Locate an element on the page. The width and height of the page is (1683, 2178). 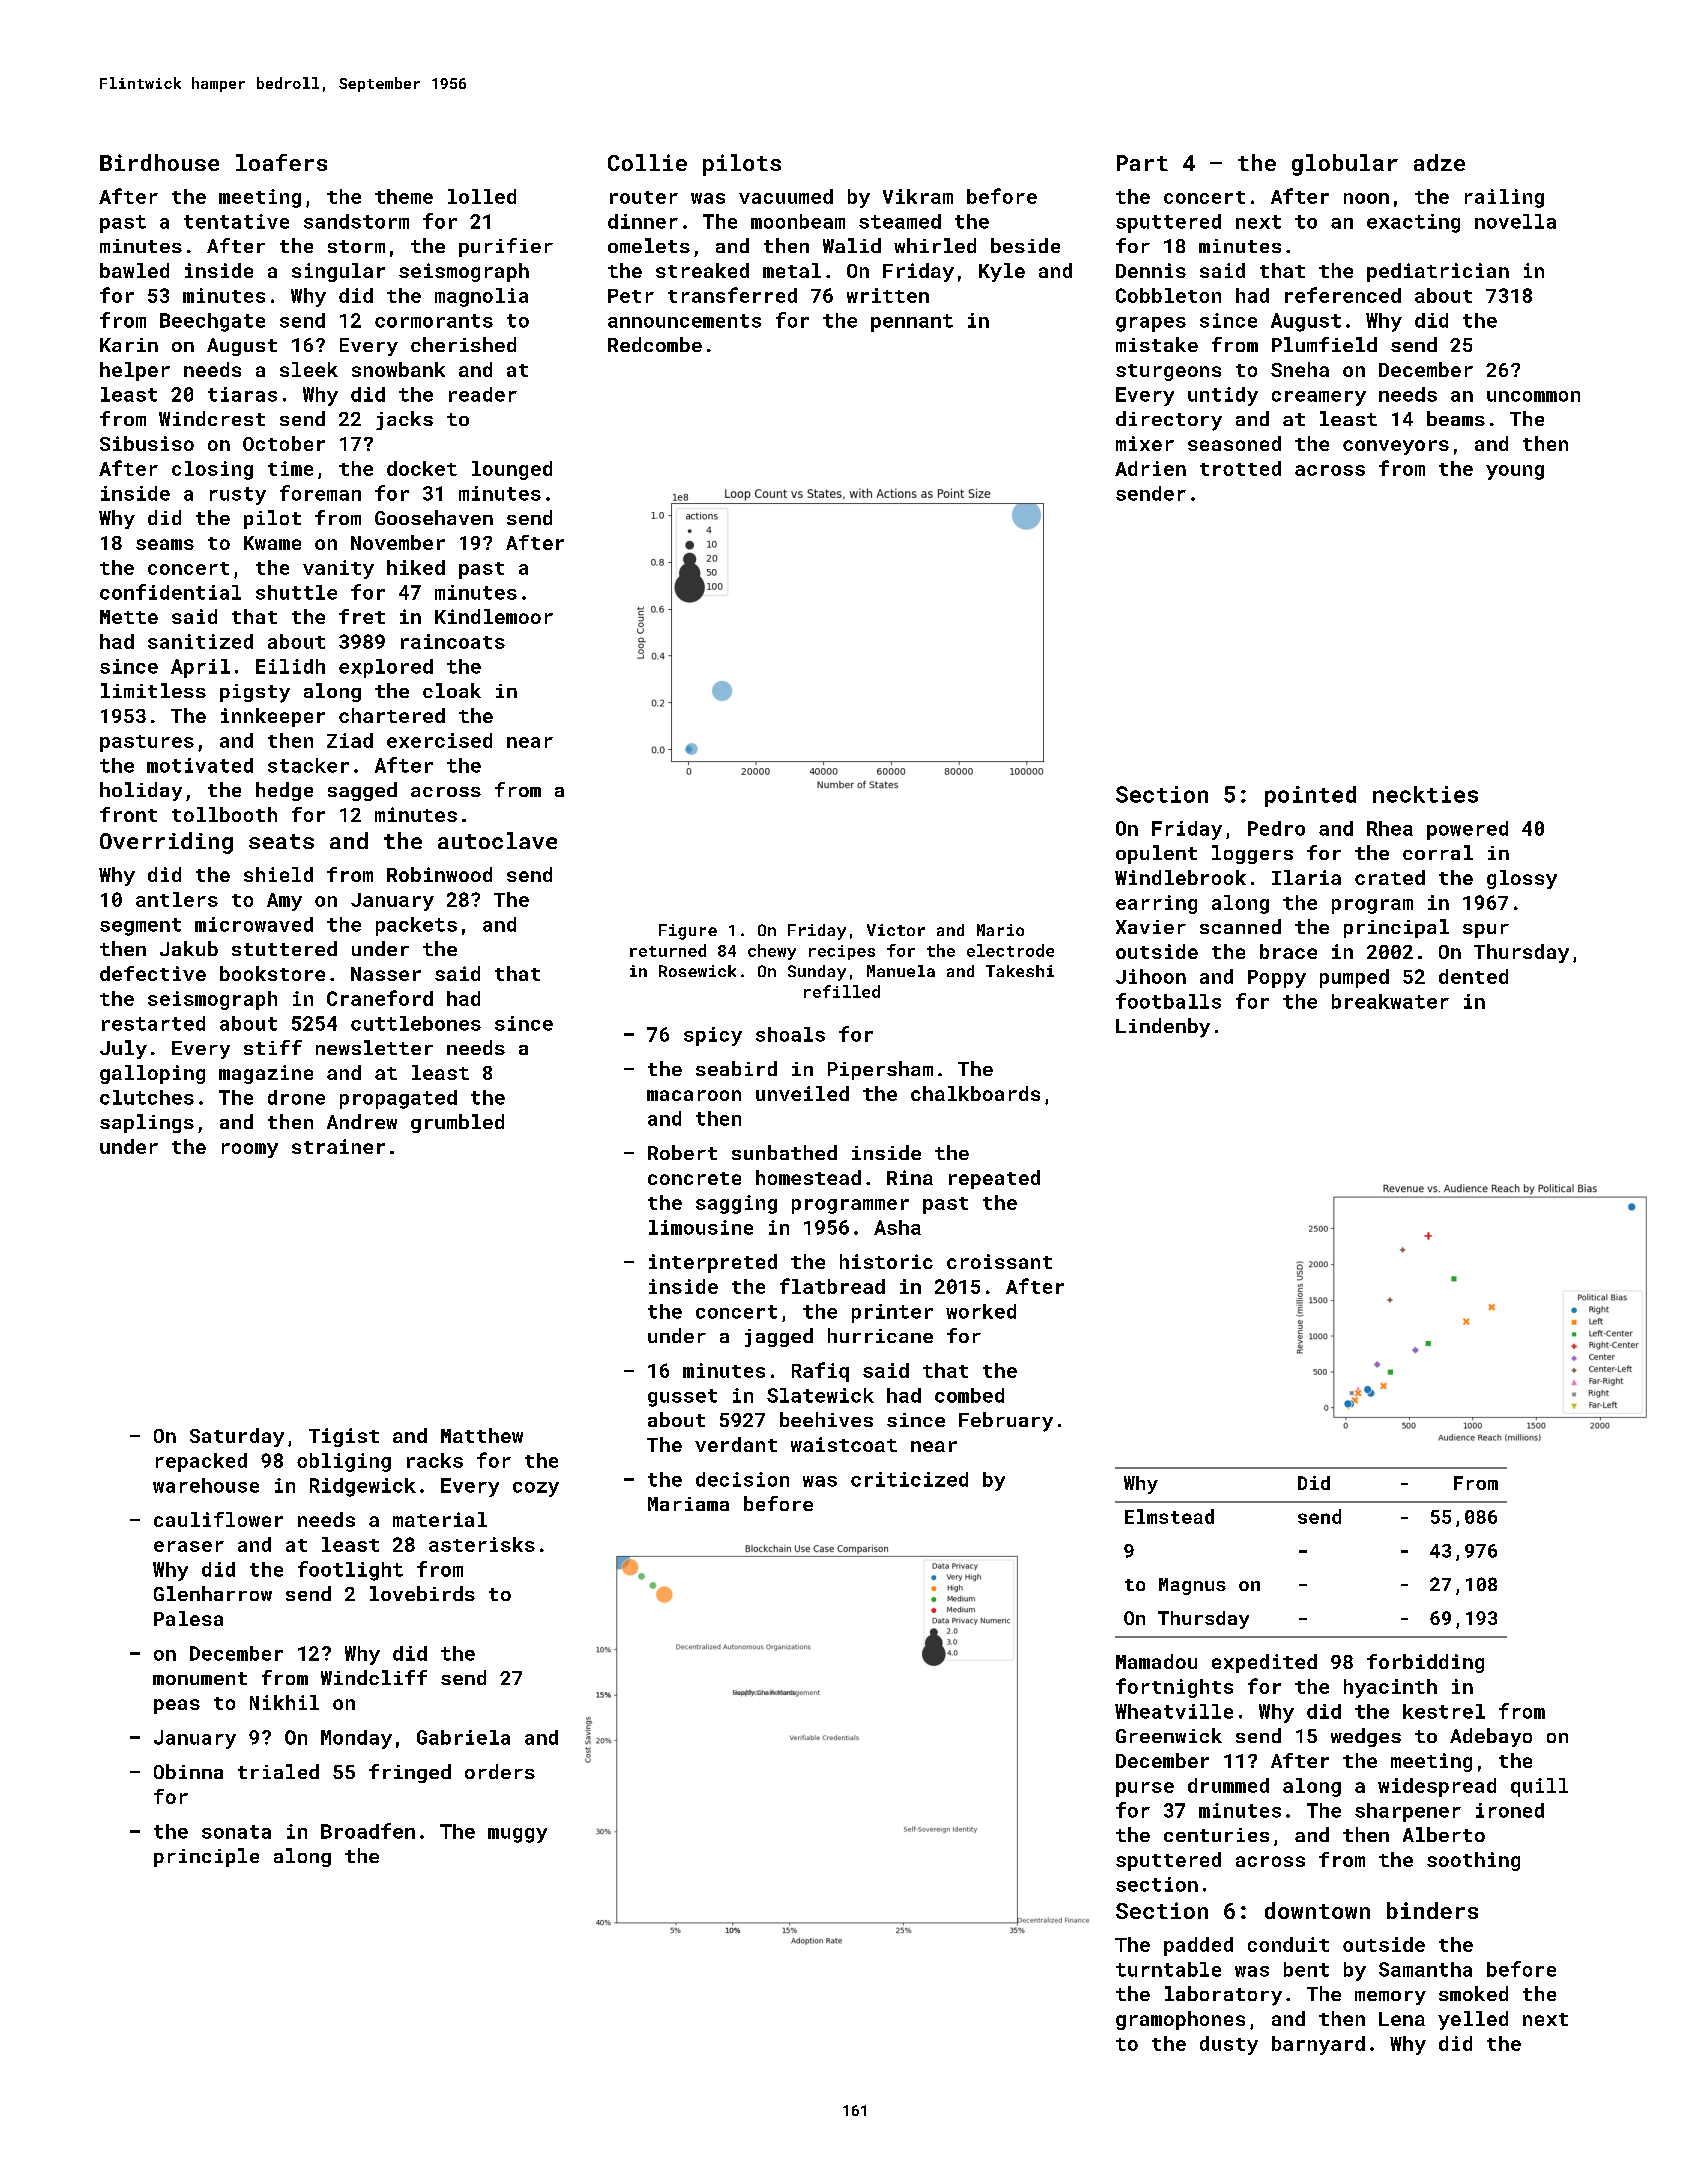
forbidding is located at coordinates (1425, 1663).
